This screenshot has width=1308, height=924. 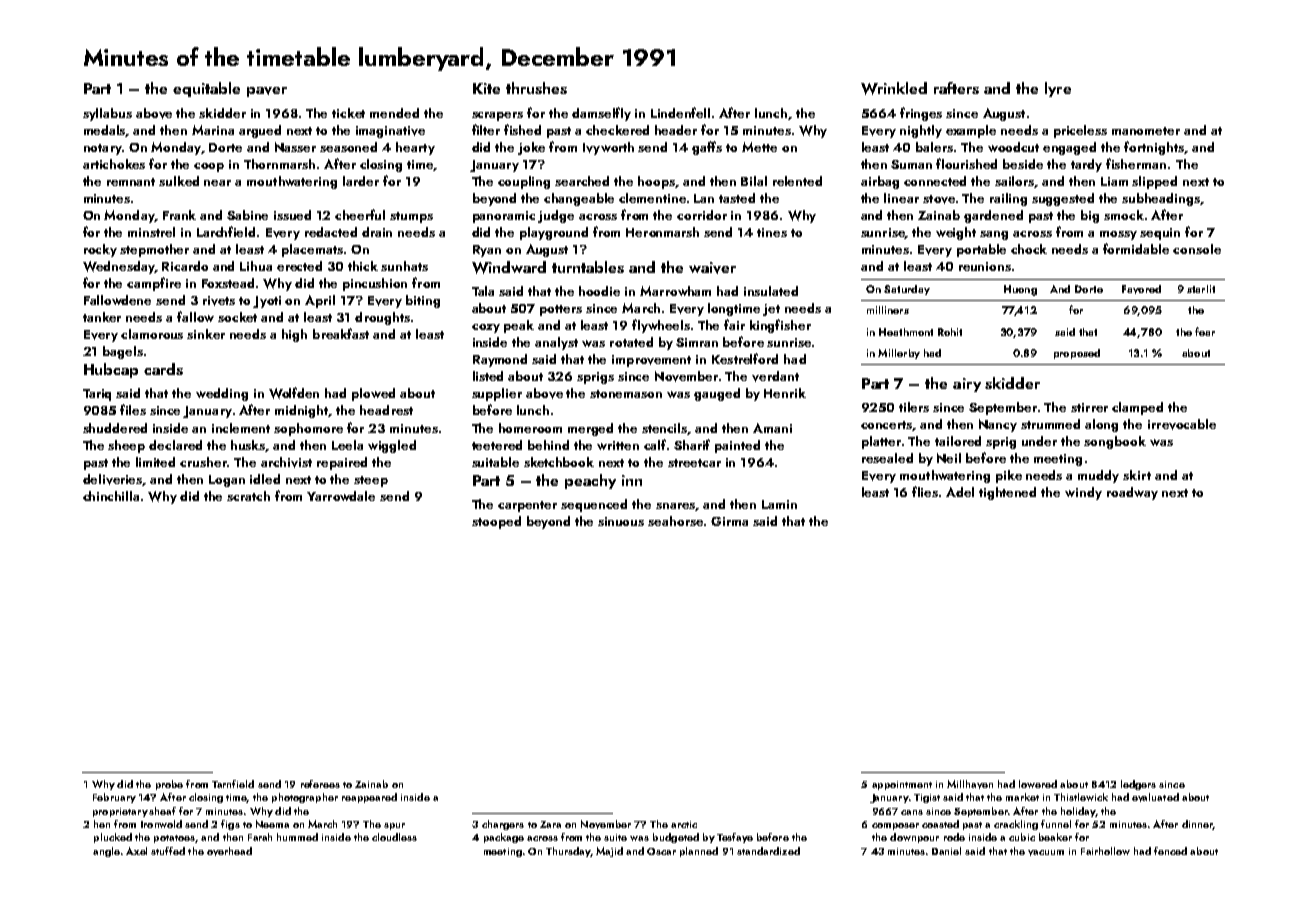 I want to click on sinuous, so click(x=621, y=521).
